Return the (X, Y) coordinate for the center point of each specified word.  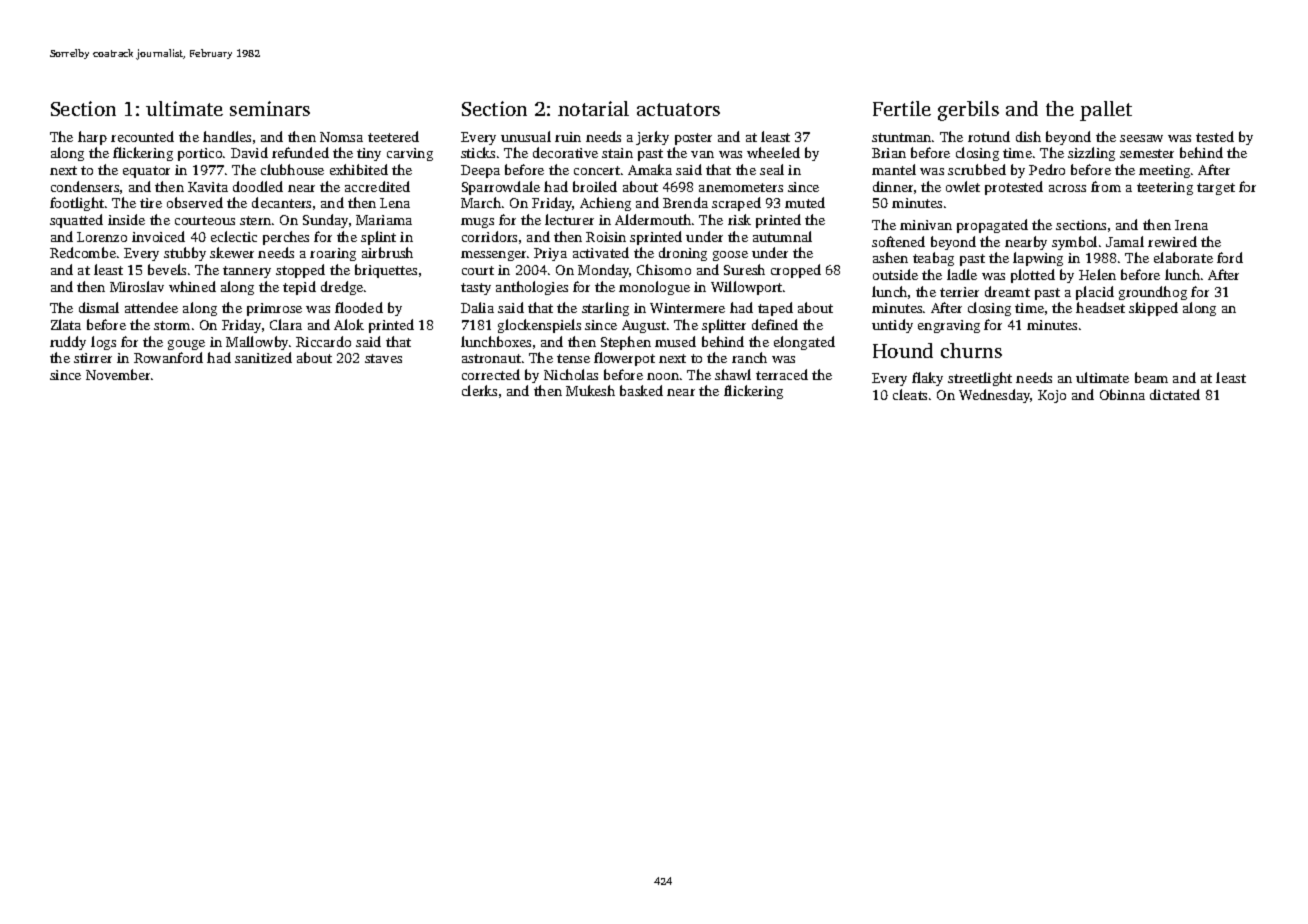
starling (605, 309)
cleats (910, 394)
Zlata (66, 324)
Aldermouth (653, 219)
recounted (142, 136)
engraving (949, 326)
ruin (568, 137)
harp (92, 138)
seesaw (1141, 138)
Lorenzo (102, 237)
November (118, 374)
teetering (1165, 188)
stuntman (901, 137)
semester (1147, 153)
